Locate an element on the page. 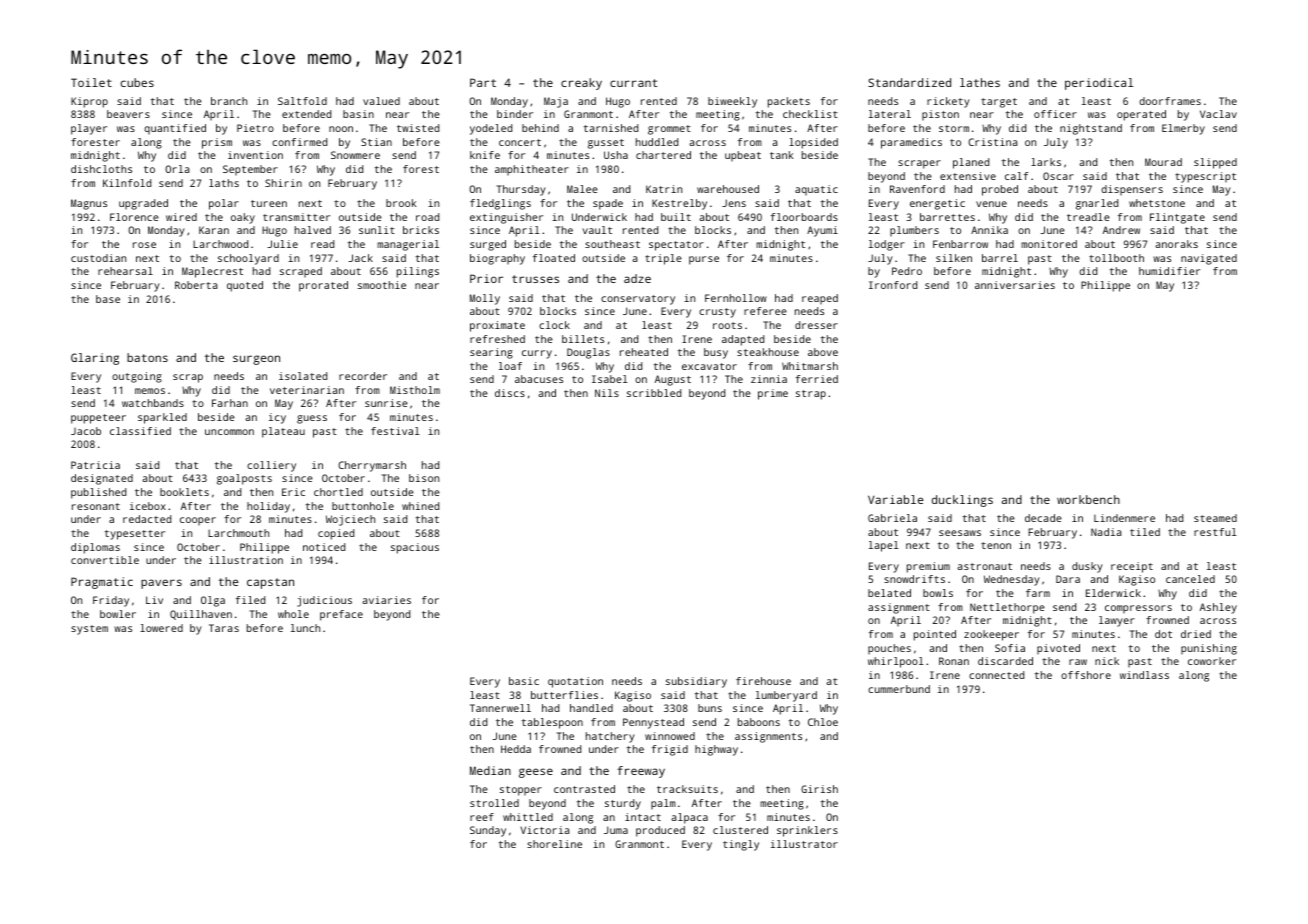 The height and width of the document is (924, 1308). strolled is located at coordinates (494, 803).
